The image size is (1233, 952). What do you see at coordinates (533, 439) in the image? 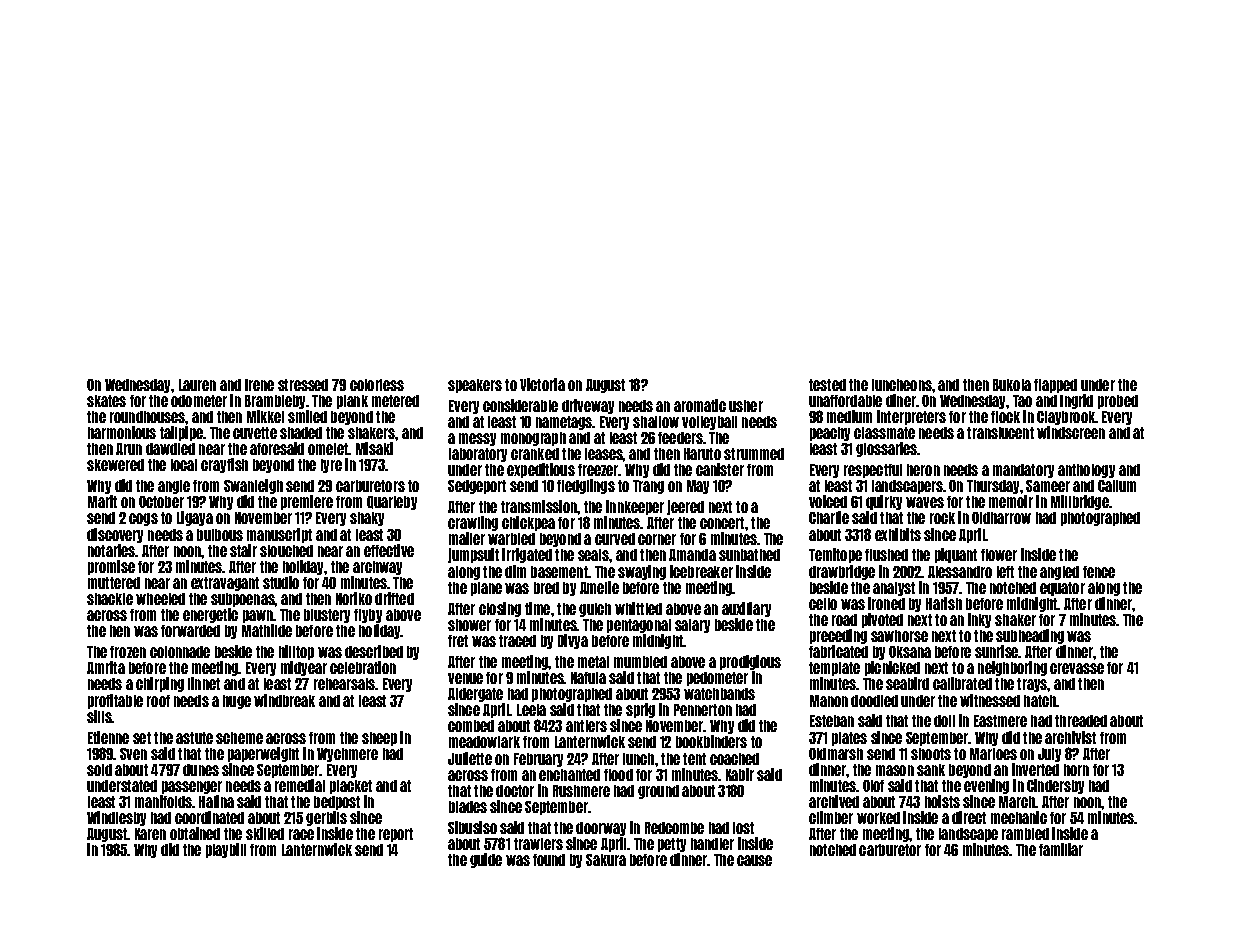
I see `monograph` at bounding box center [533, 439].
